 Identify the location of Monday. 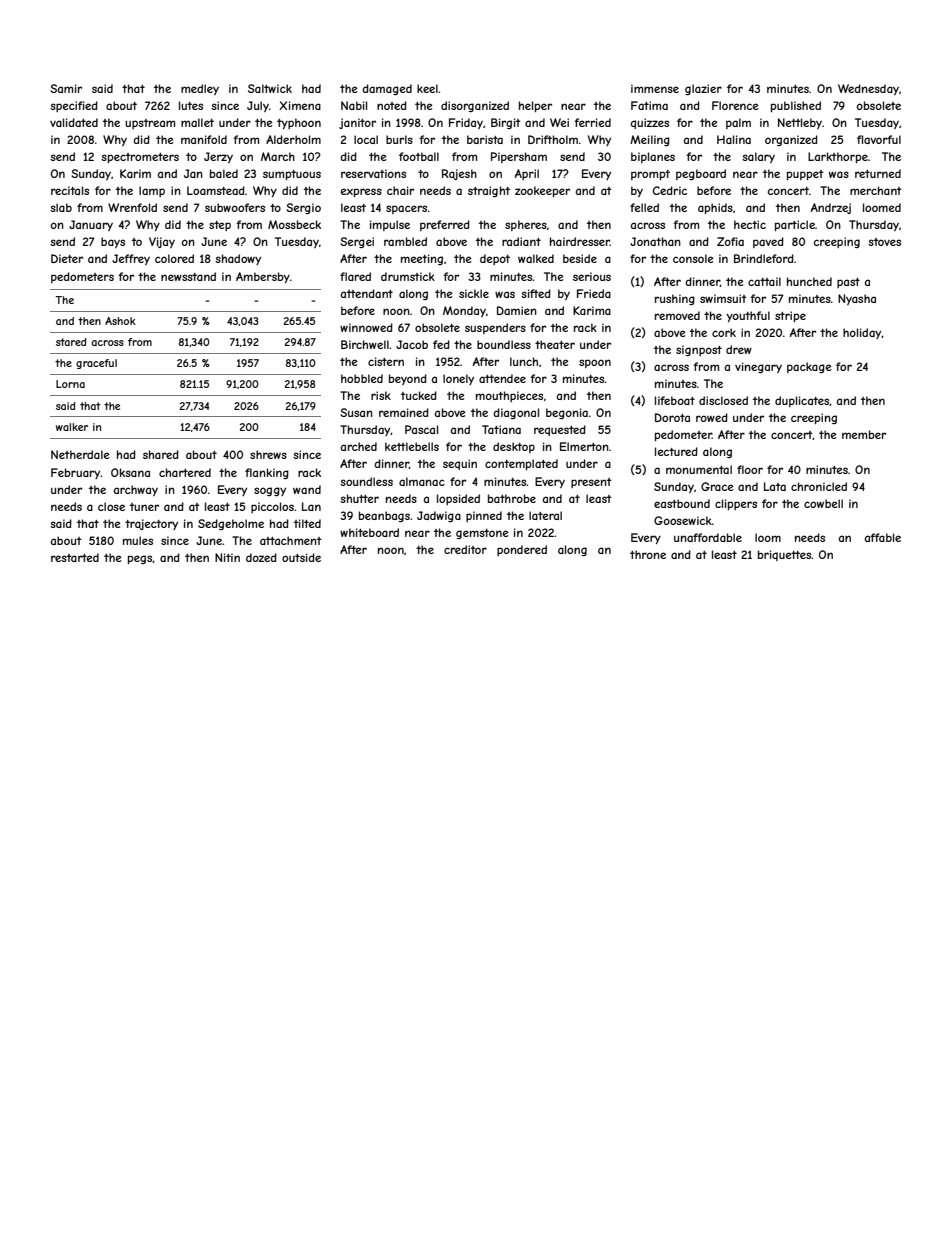
(464, 311).
